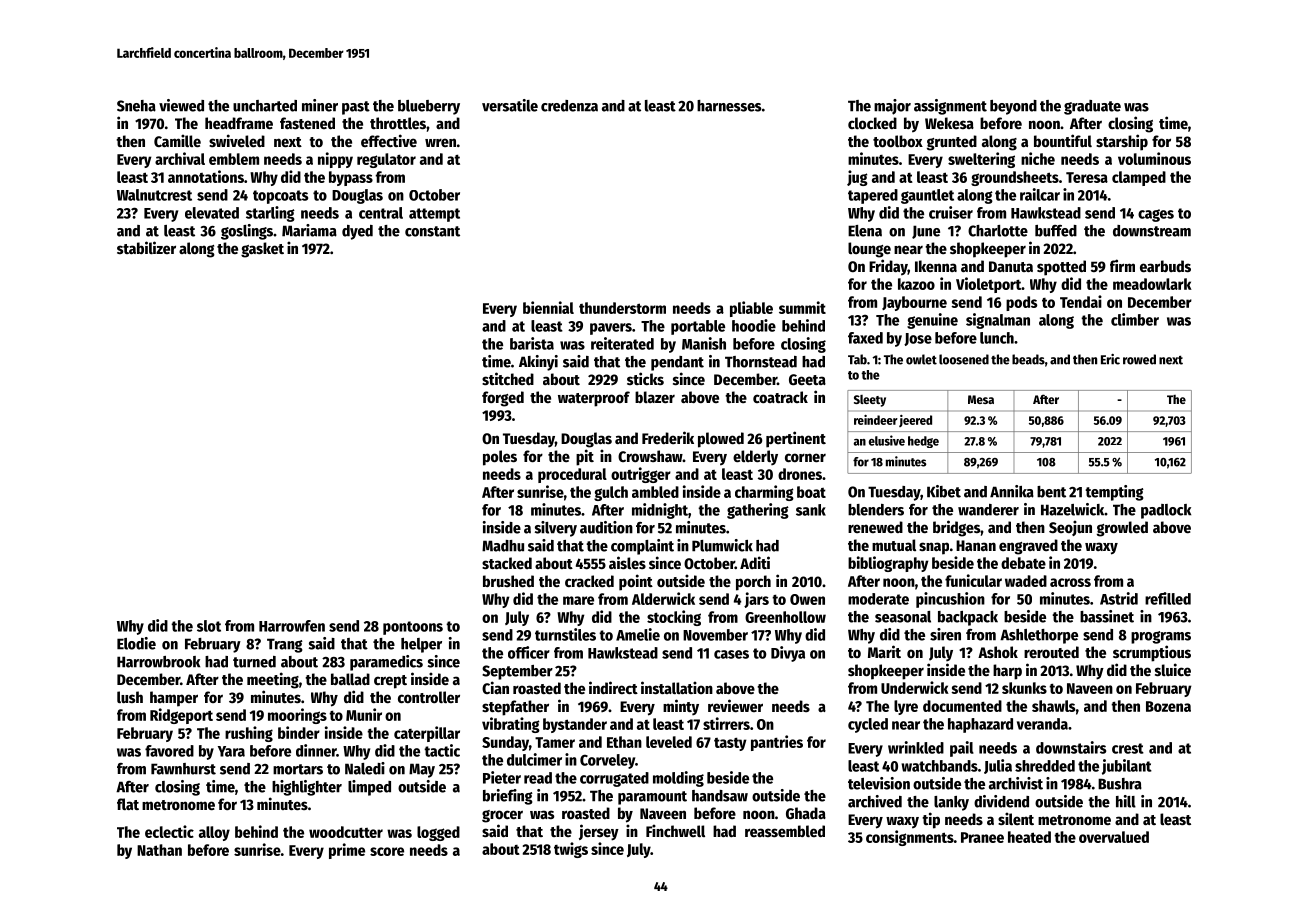 The height and width of the screenshot is (924, 1308). Describe the element at coordinates (950, 107) in the screenshot. I see `assignment` at that location.
